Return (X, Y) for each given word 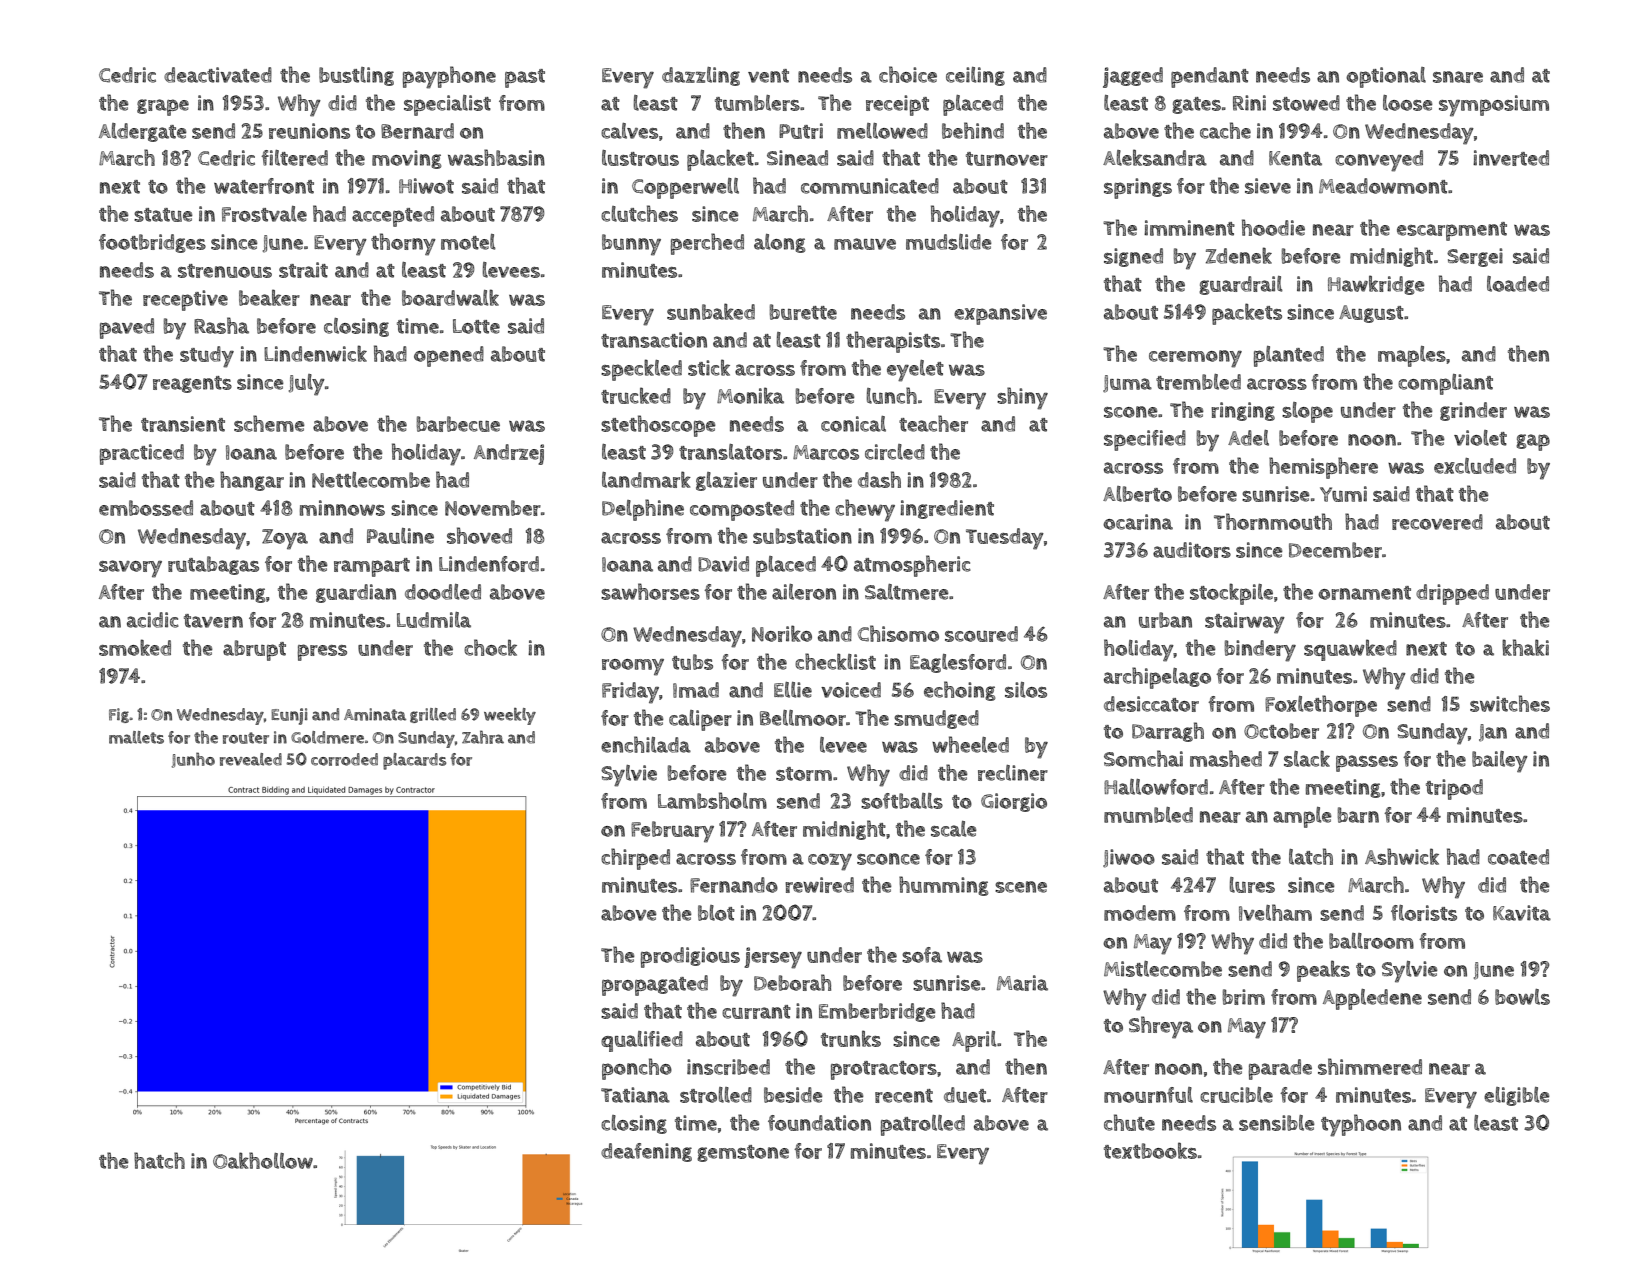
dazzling (701, 76)
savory (130, 569)
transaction (654, 340)
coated (1518, 857)
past (525, 78)
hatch (159, 1160)
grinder (1473, 411)
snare (1458, 77)
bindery (1260, 651)
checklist (835, 661)
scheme (269, 423)
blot (716, 913)
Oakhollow (263, 1160)
